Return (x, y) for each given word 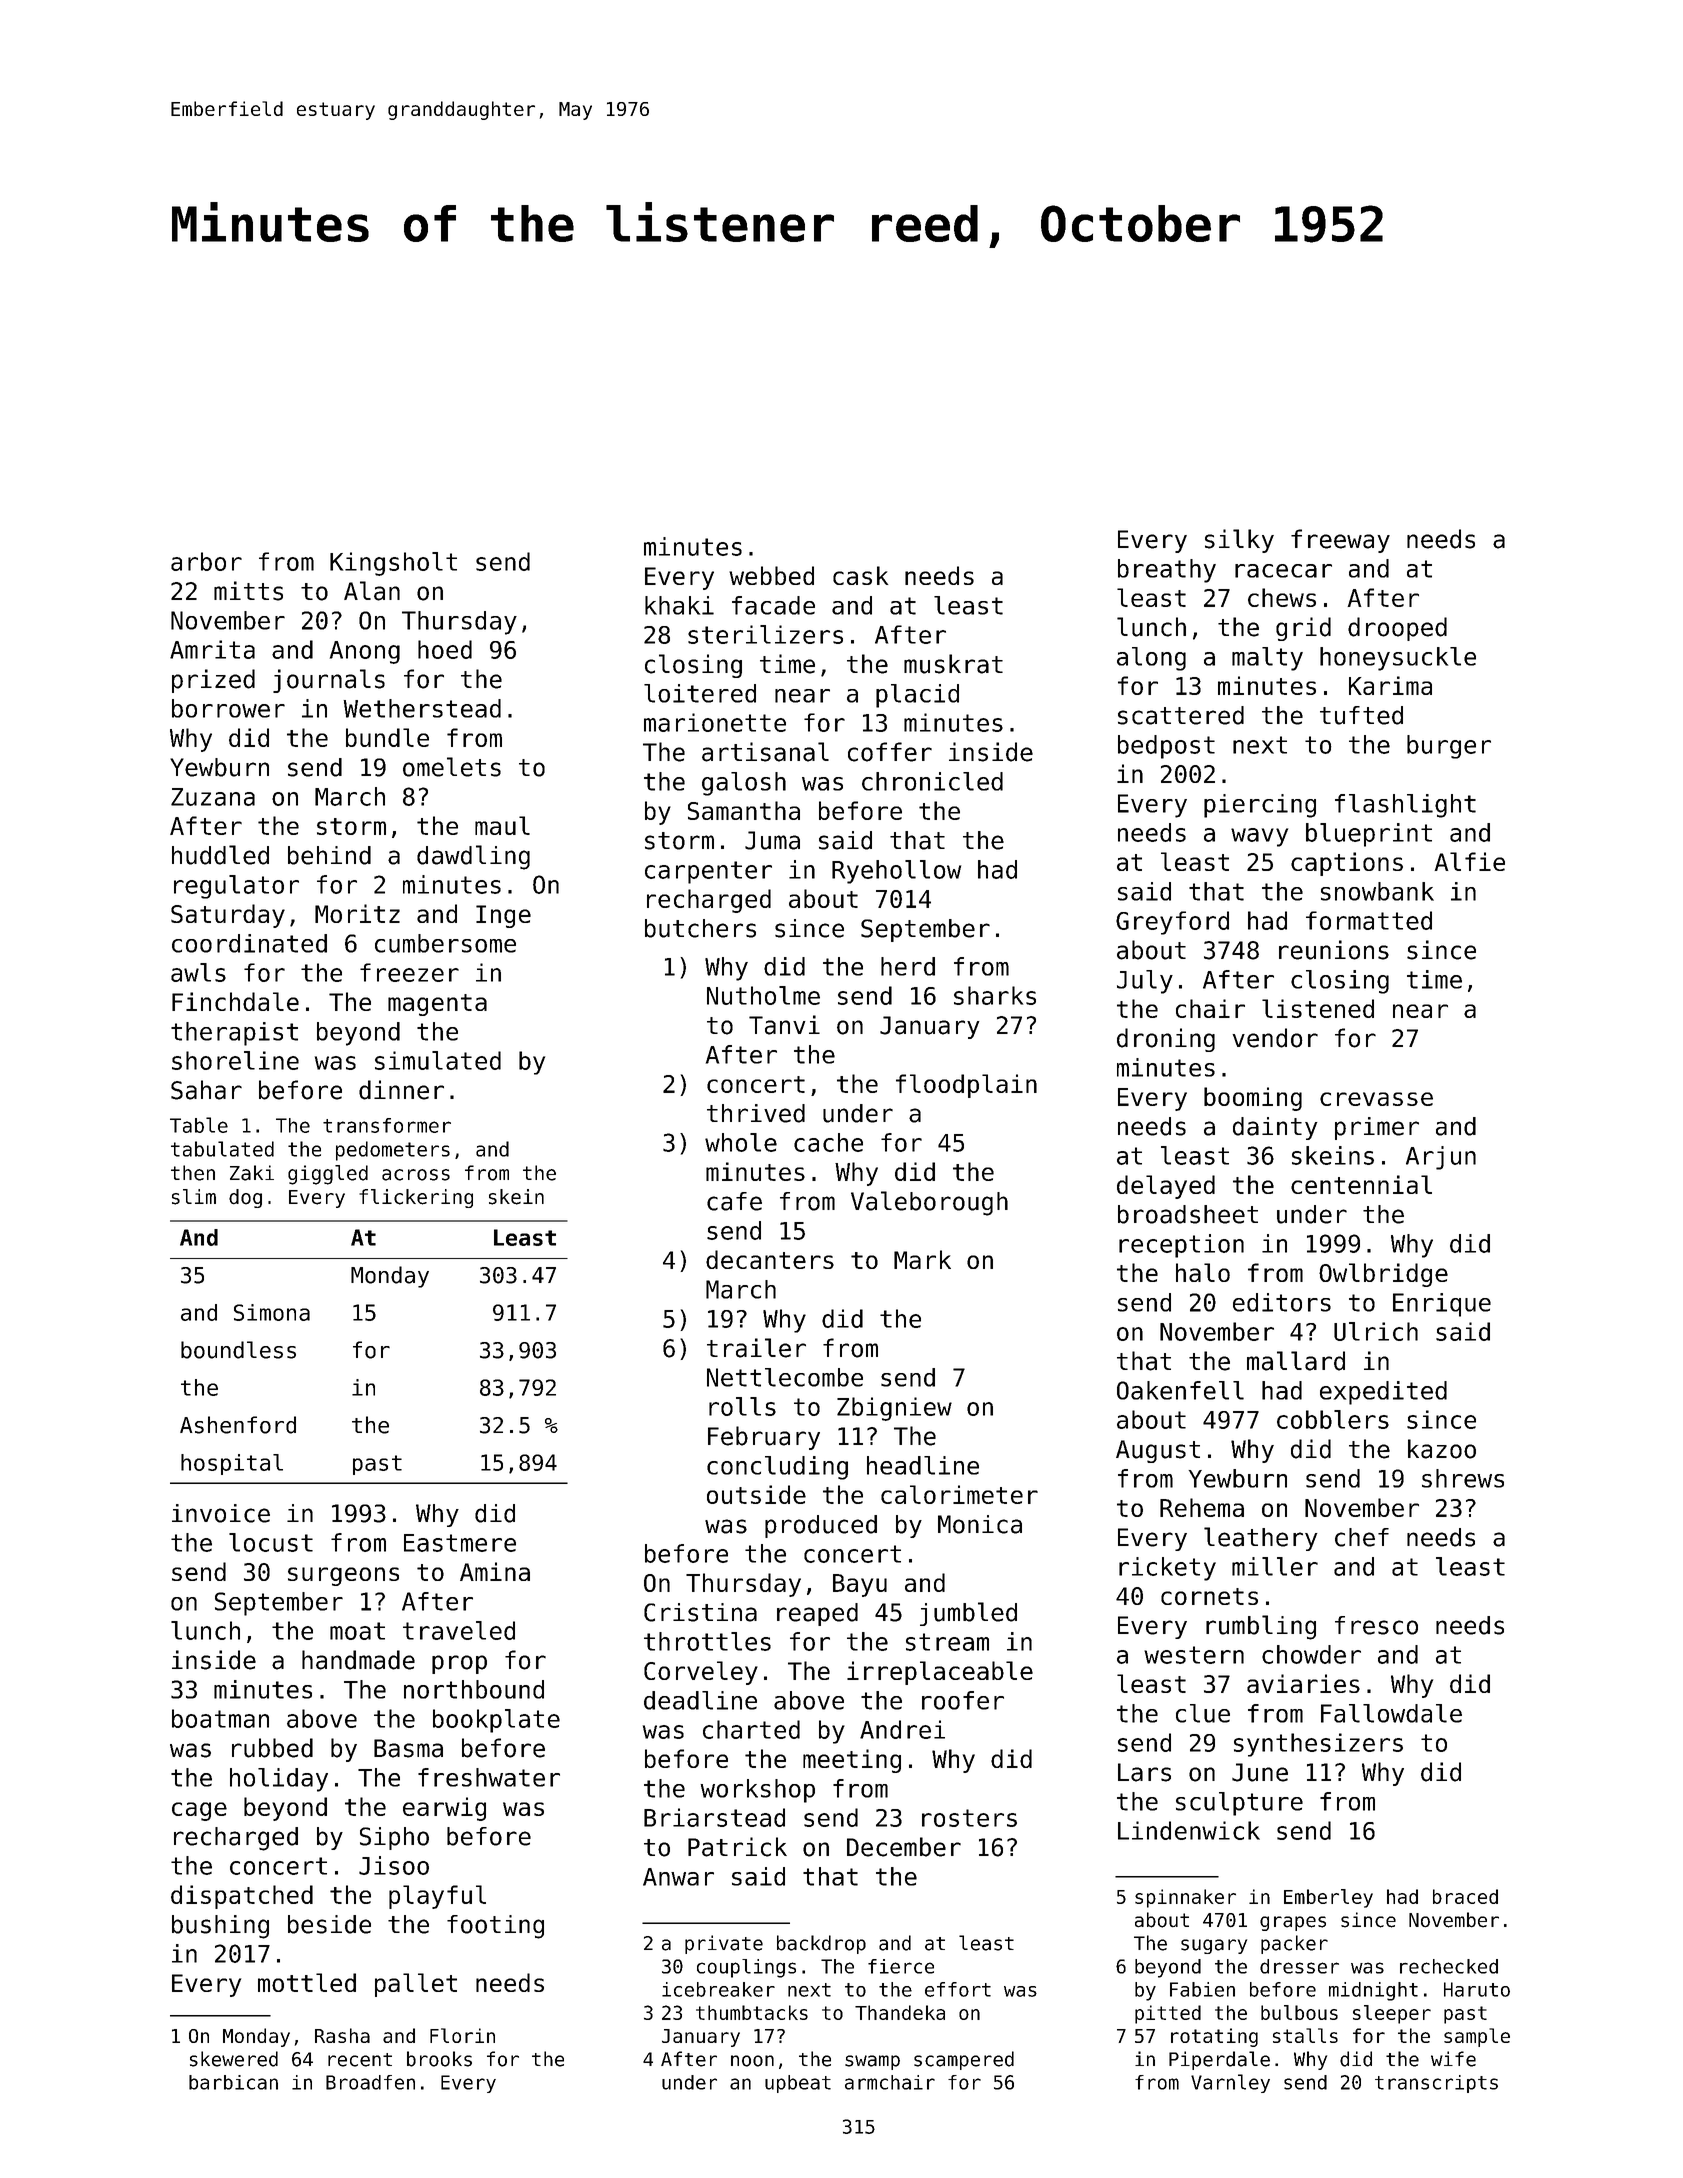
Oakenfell (1180, 1390)
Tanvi (784, 1025)
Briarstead (714, 1817)
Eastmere (460, 1543)
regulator (236, 887)
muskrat (953, 664)
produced (821, 1526)
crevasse (1376, 1099)
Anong (365, 652)
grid (1303, 629)
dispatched (242, 1897)
